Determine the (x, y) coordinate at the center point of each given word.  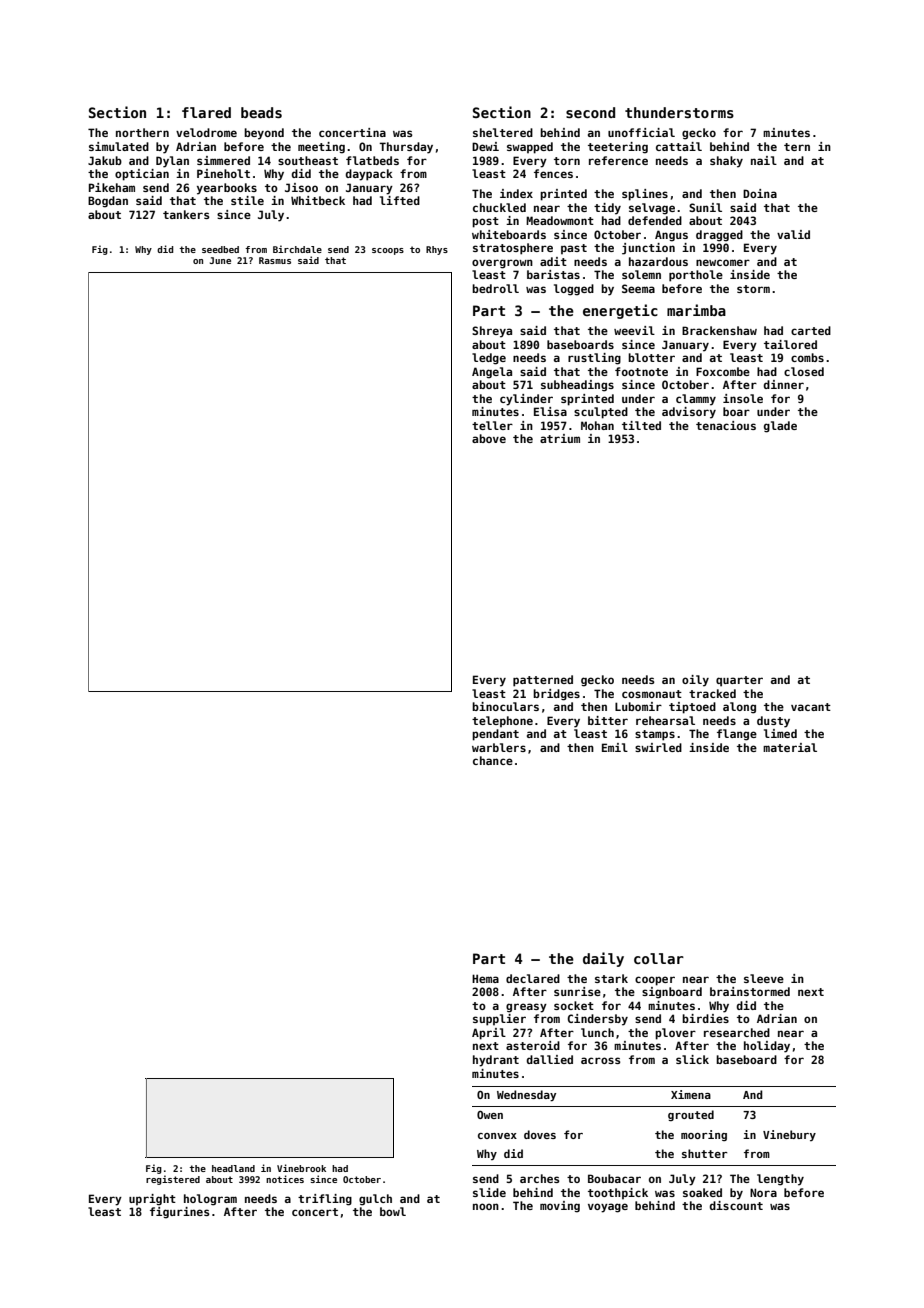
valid (793, 234)
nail (764, 160)
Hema (485, 978)
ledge (489, 359)
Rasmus (275, 260)
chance (493, 760)
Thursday (406, 148)
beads (261, 112)
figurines (180, 1213)
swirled (658, 747)
